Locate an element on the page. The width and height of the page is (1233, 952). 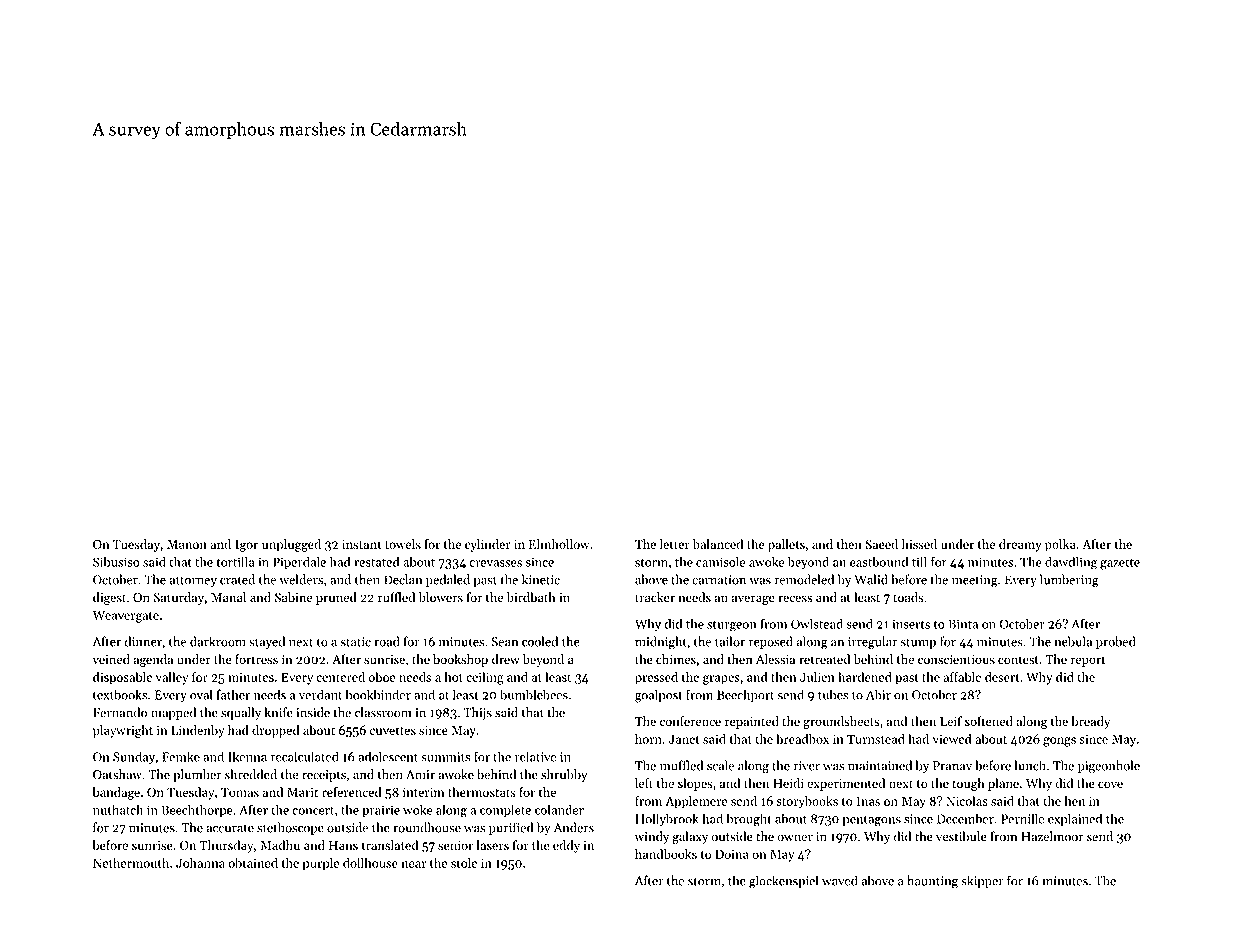
agenda is located at coordinates (153, 660).
